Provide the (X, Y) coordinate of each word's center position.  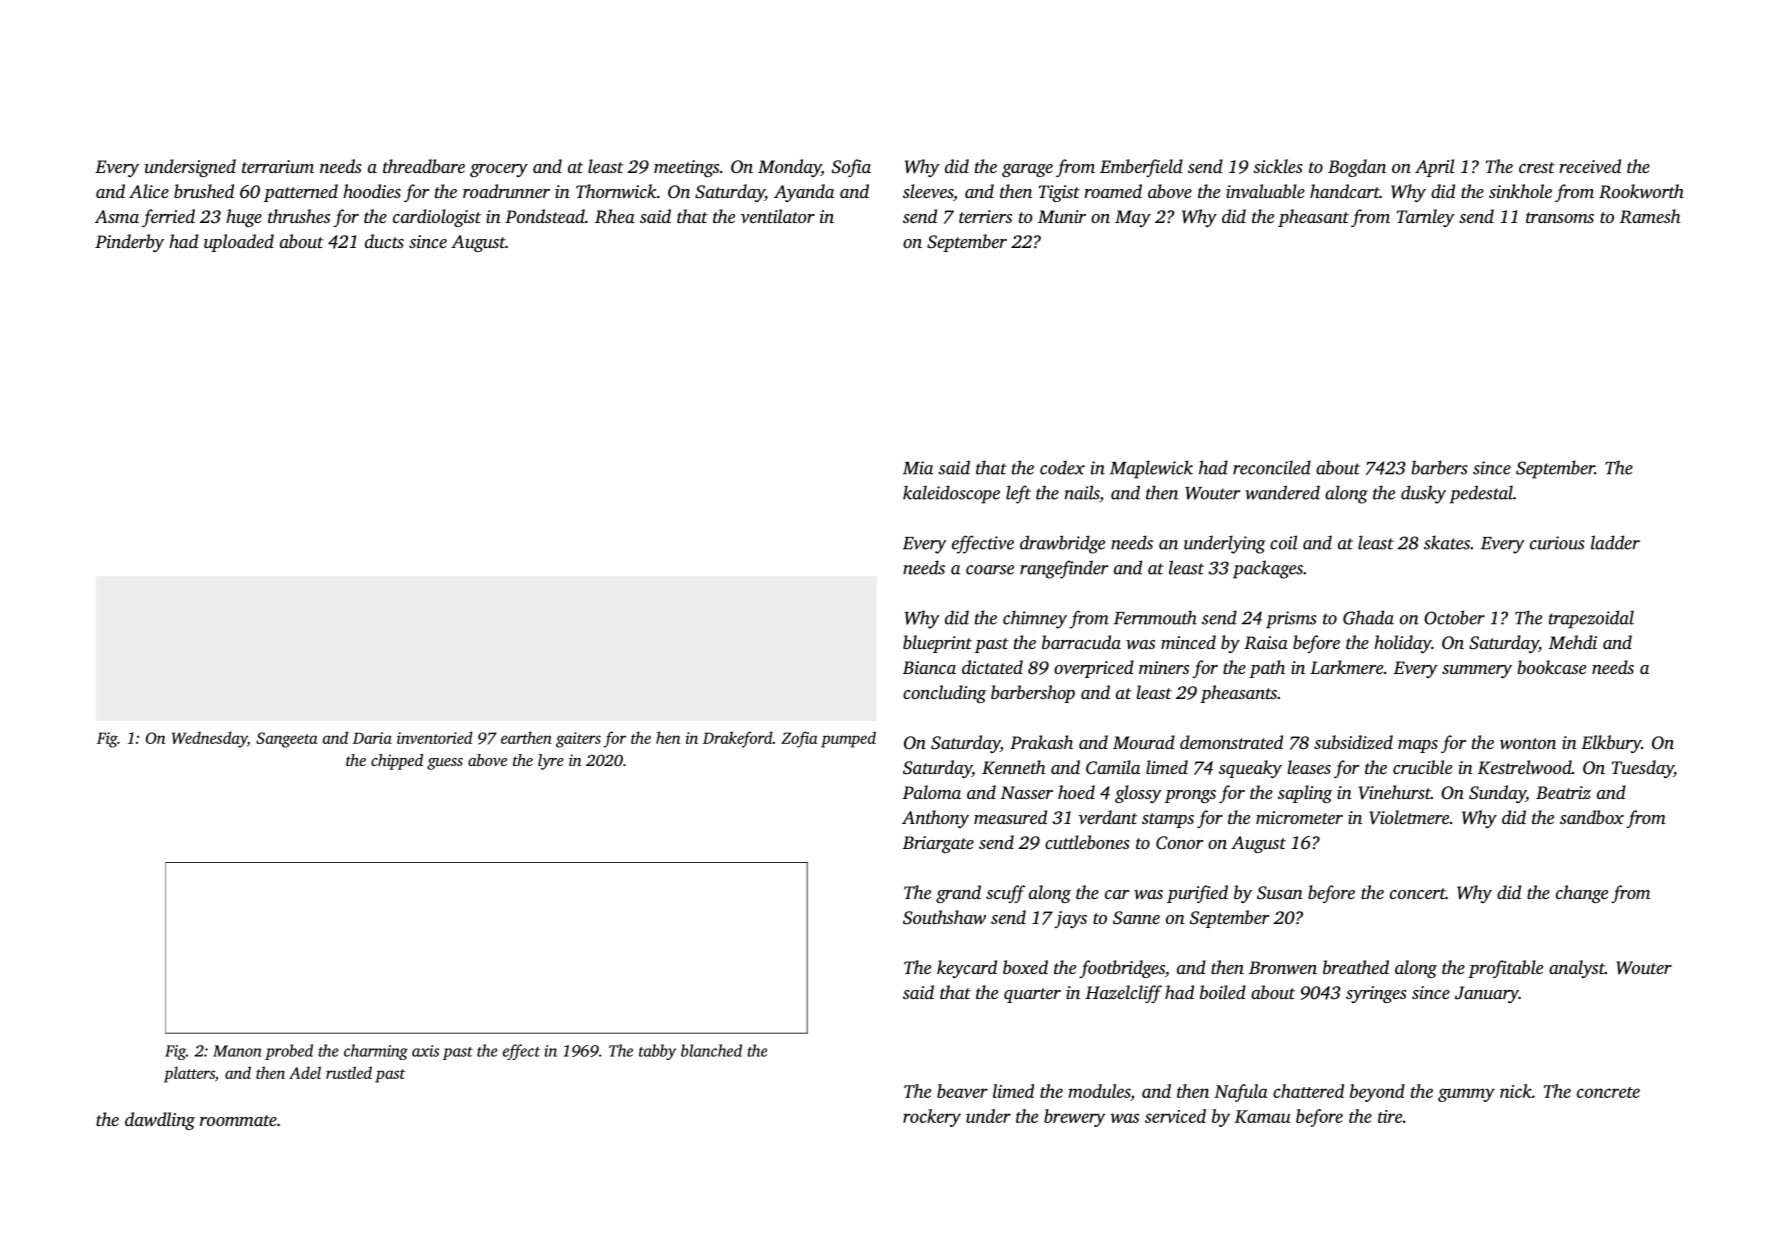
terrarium (278, 166)
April (1434, 168)
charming (376, 1052)
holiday (1403, 644)
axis (425, 1051)
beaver (962, 1091)
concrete (1608, 1092)
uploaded (239, 243)
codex (1062, 467)
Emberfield (1141, 168)
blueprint (937, 644)
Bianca (929, 667)
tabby (657, 1052)
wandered (1282, 492)
